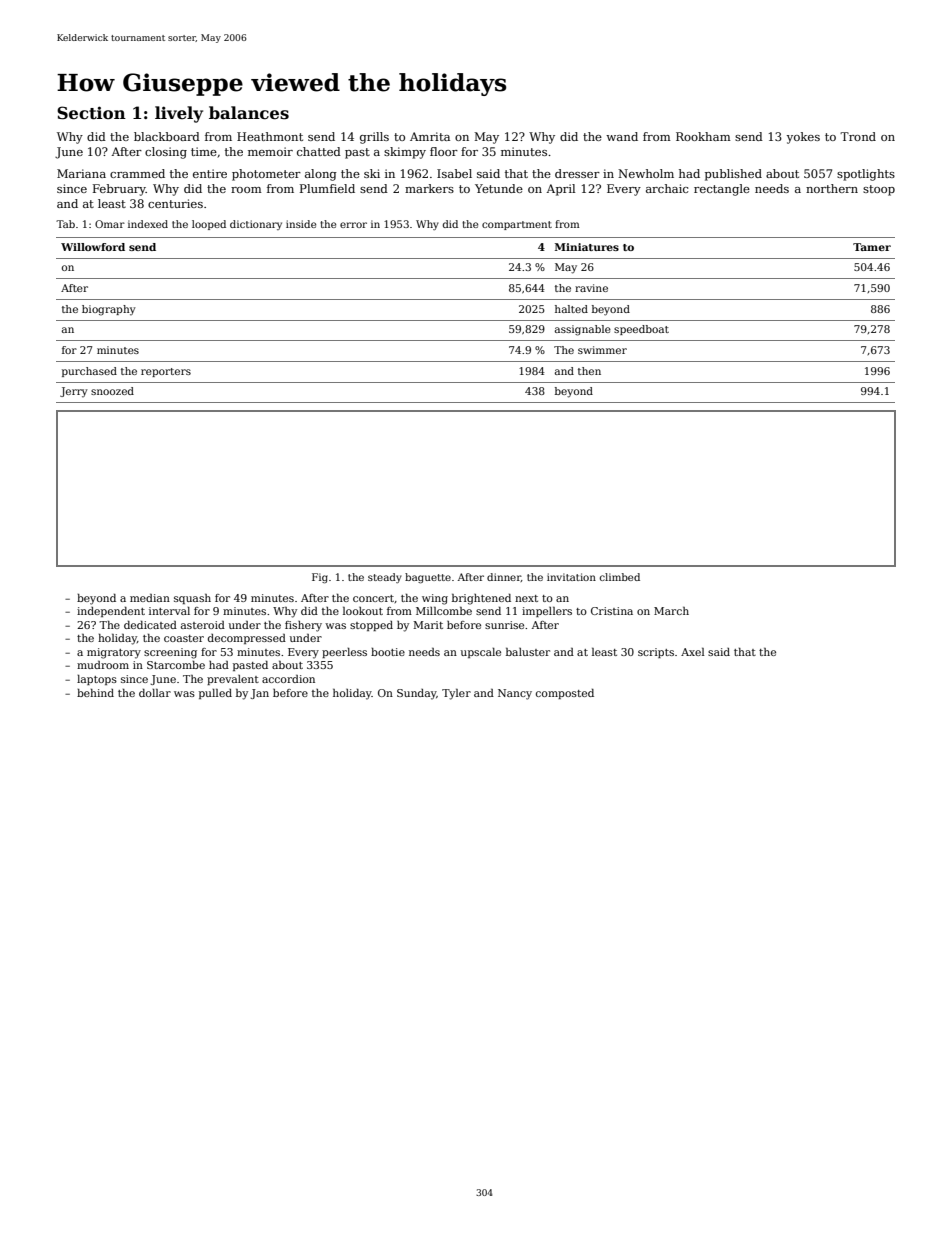 Image resolution: width=952 pixels, height=1233 pixels. I want to click on next, so click(526, 598).
